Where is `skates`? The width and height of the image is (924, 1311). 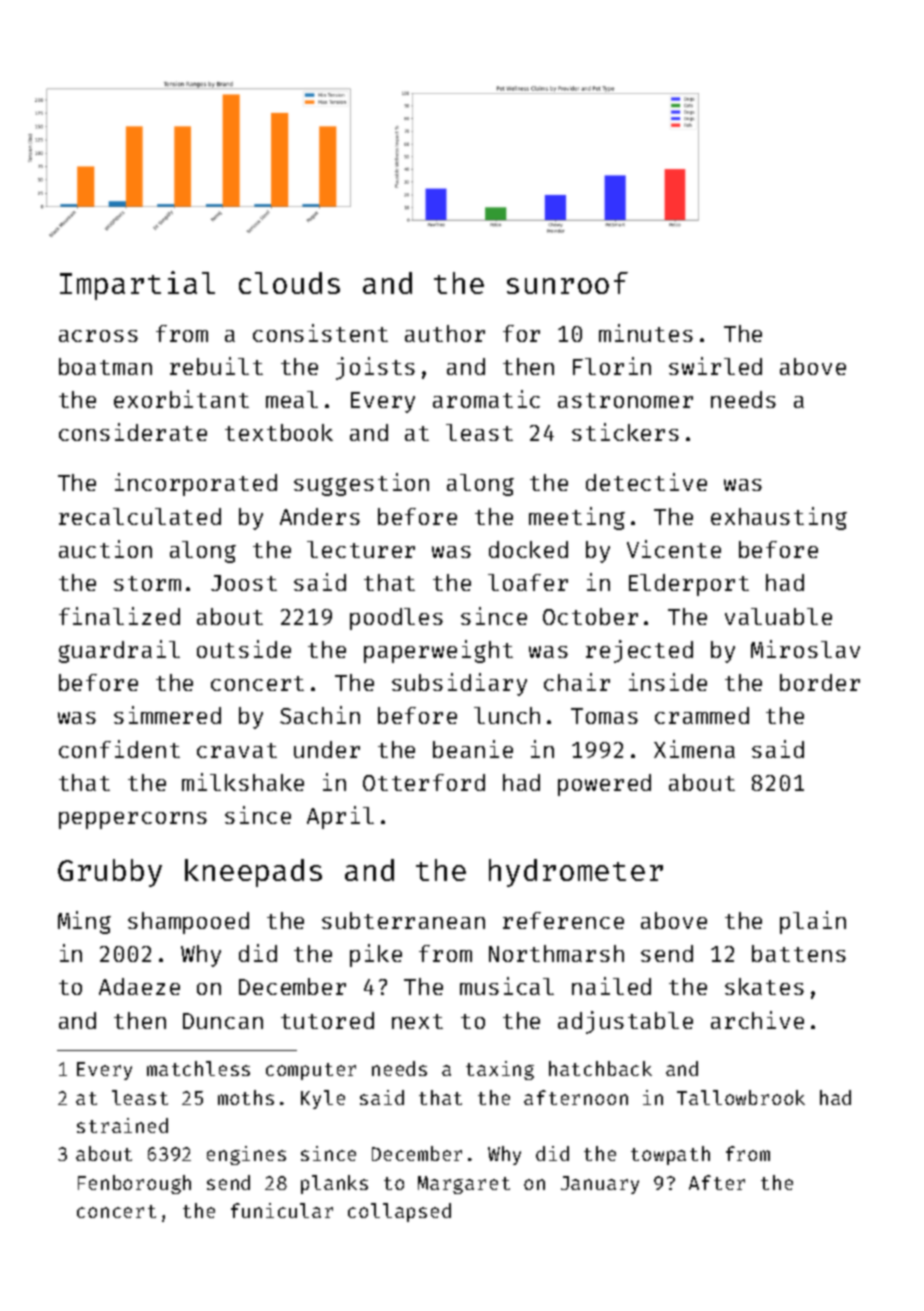 skates is located at coordinates (764, 986).
